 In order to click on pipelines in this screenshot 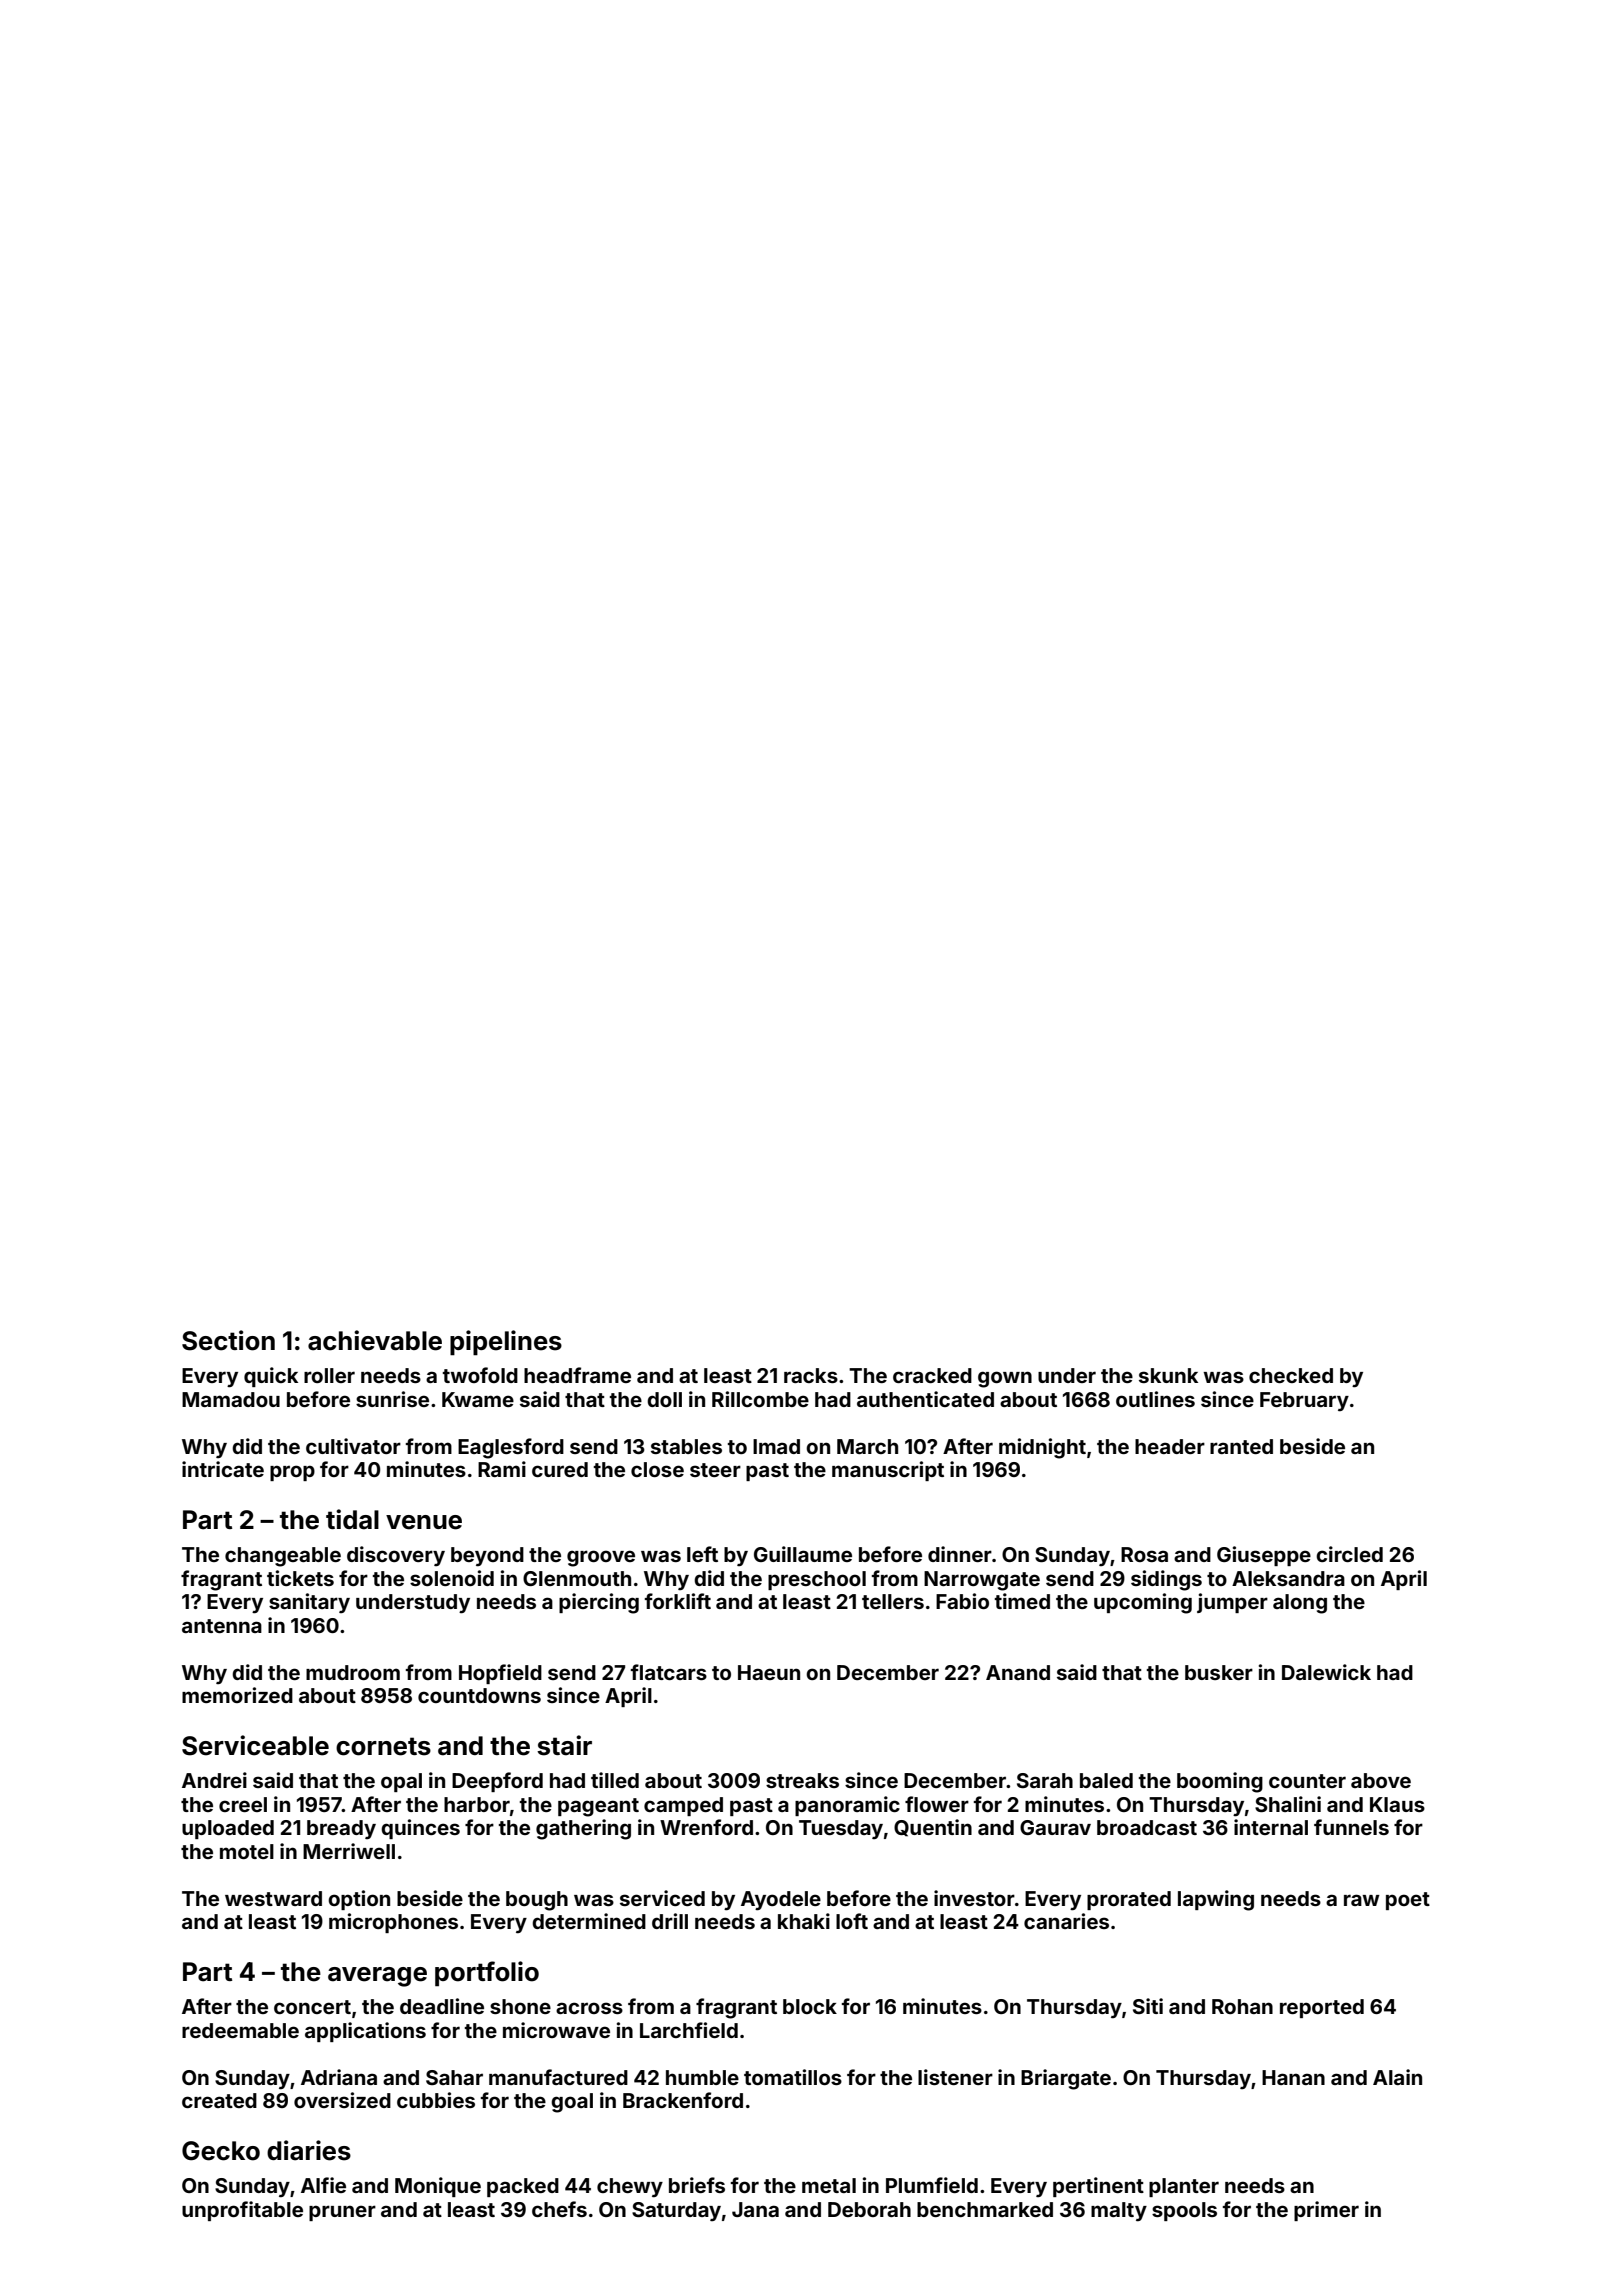, I will do `click(506, 1343)`.
